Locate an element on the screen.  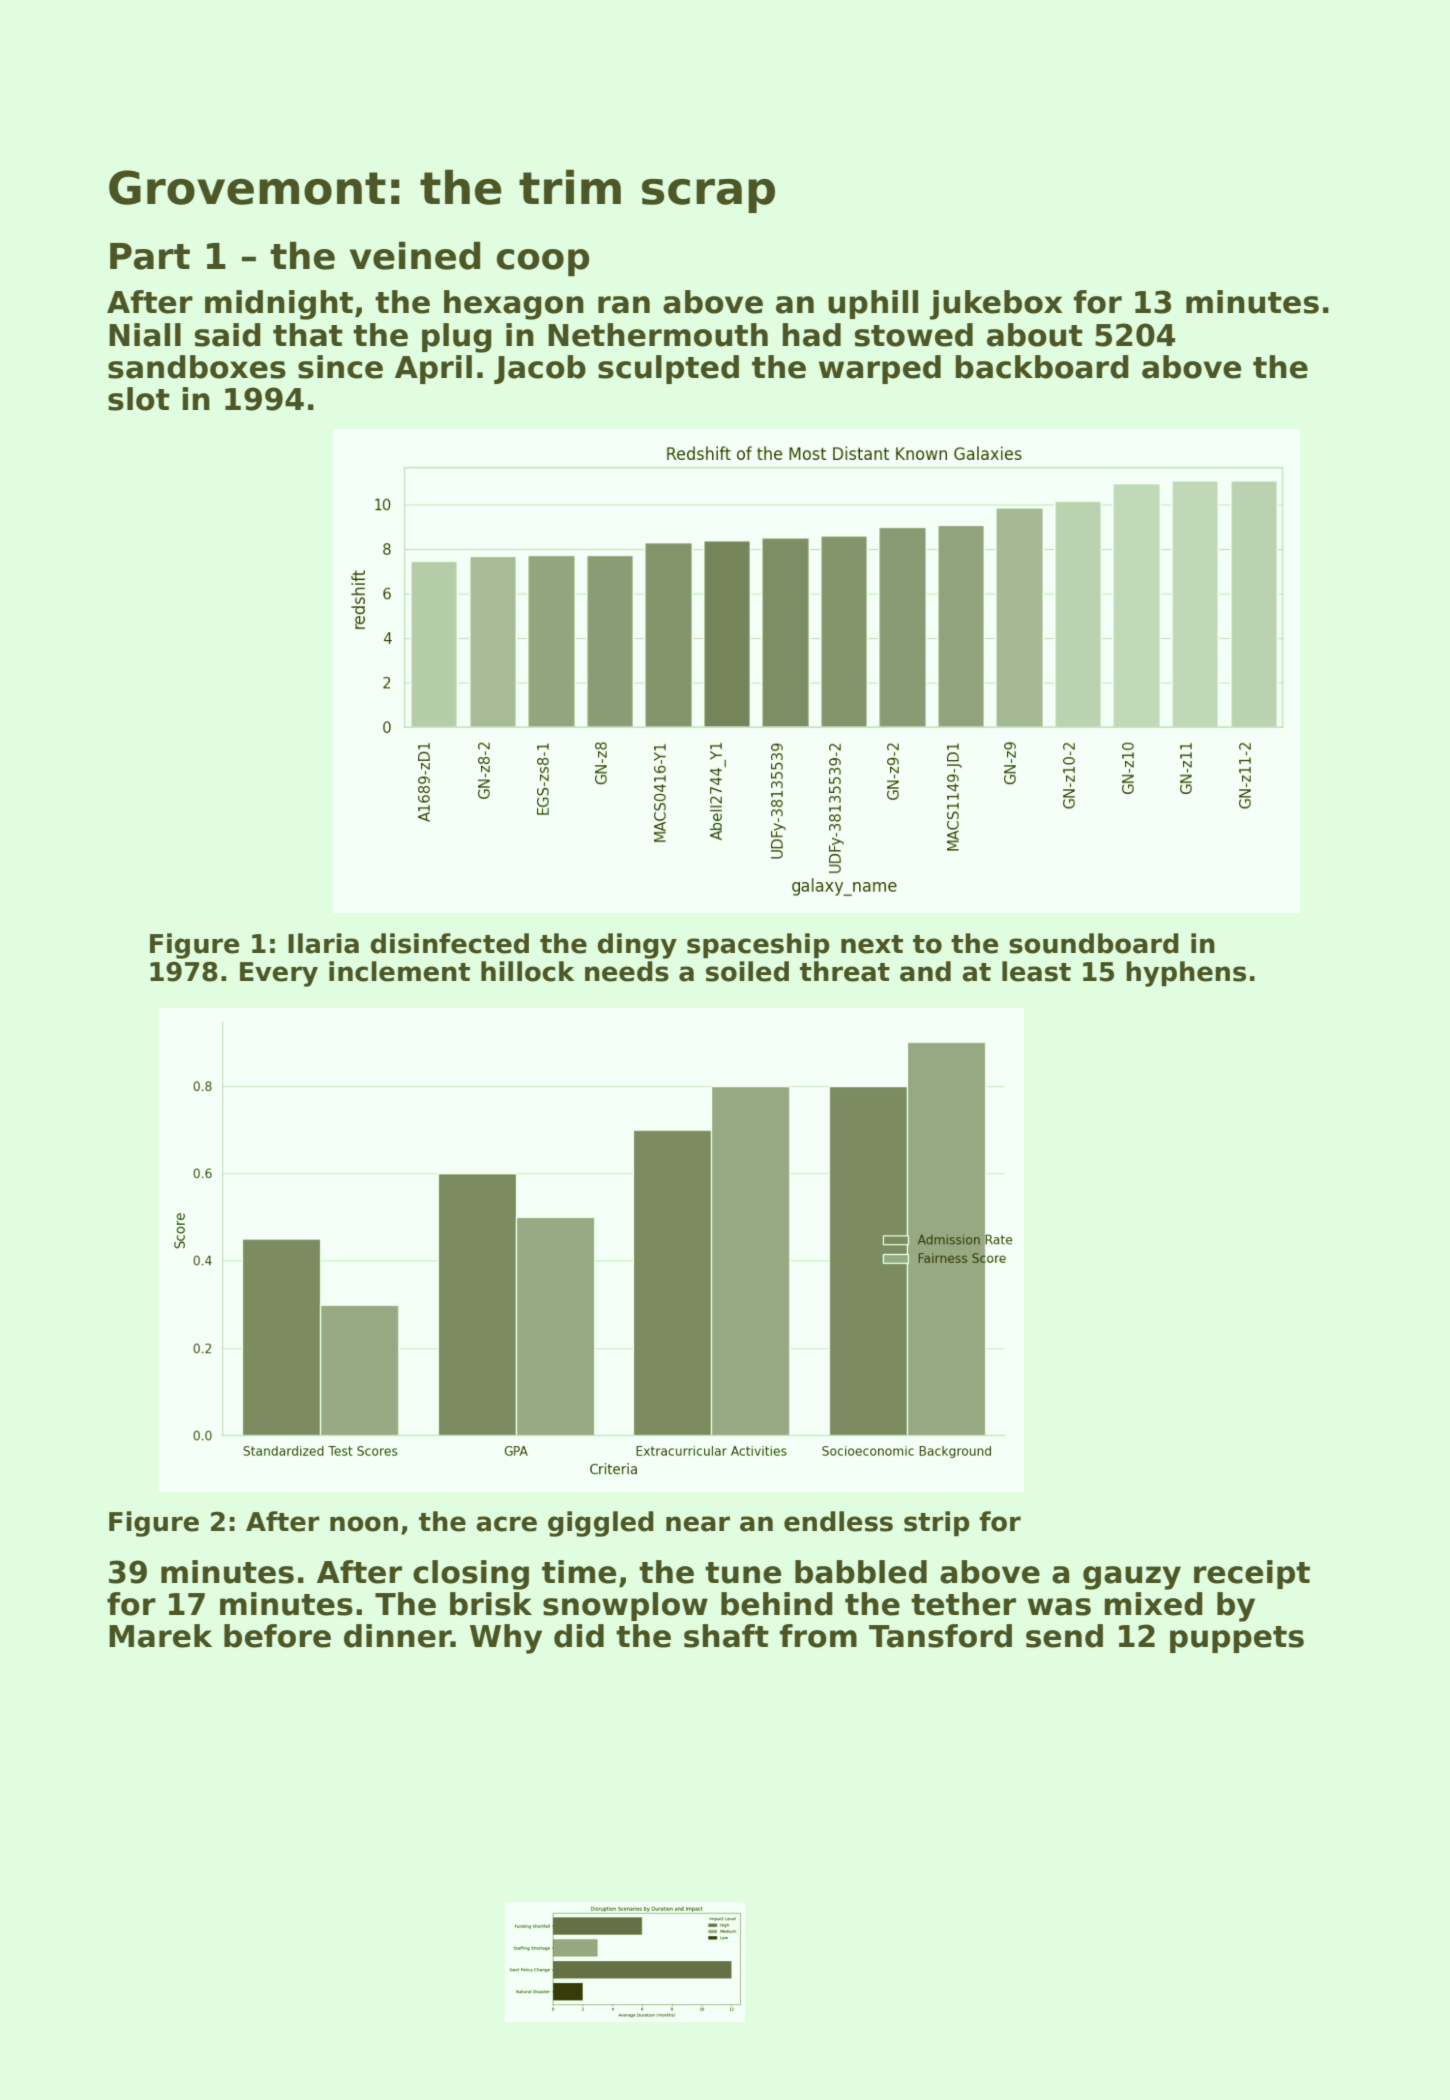
Why is located at coordinates (506, 1639).
